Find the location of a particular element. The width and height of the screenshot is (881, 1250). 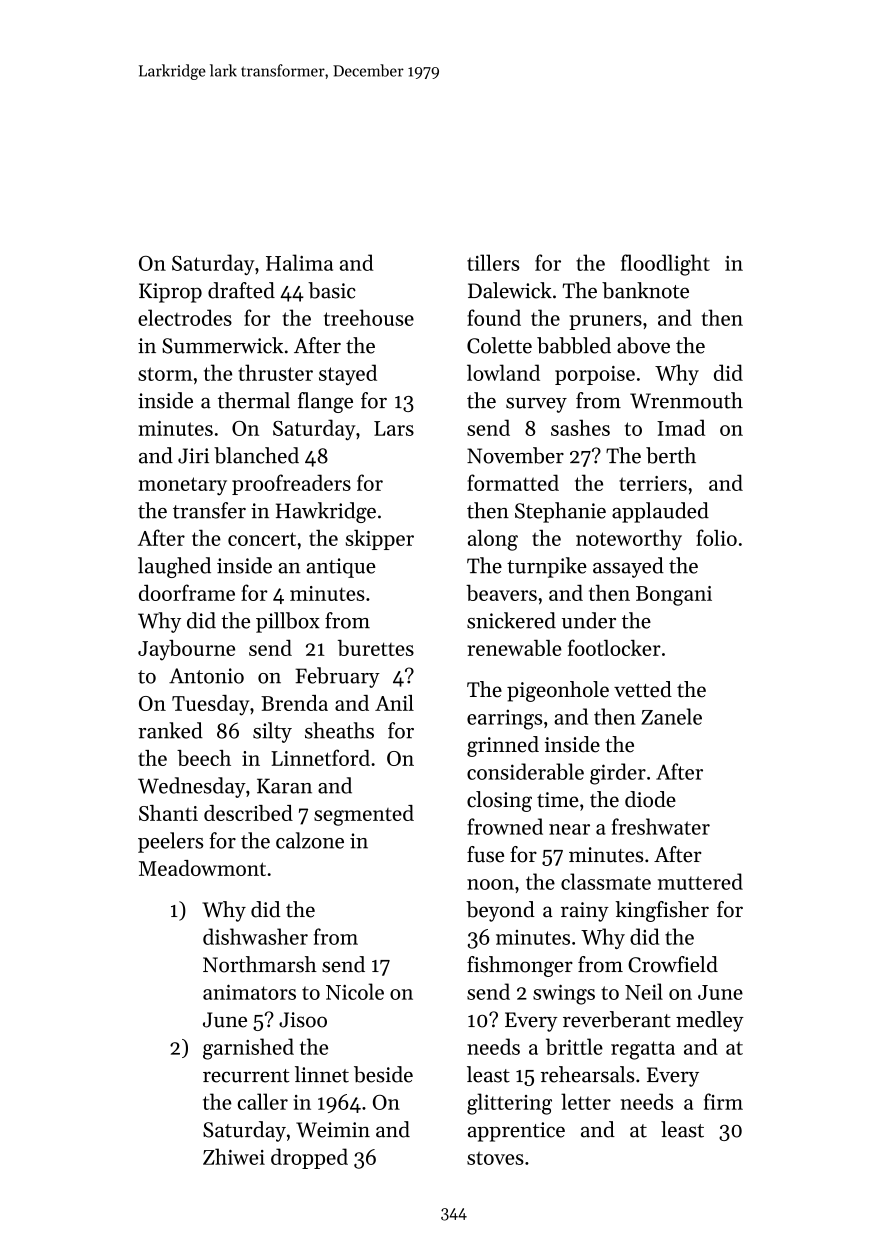

firm is located at coordinates (723, 1101).
